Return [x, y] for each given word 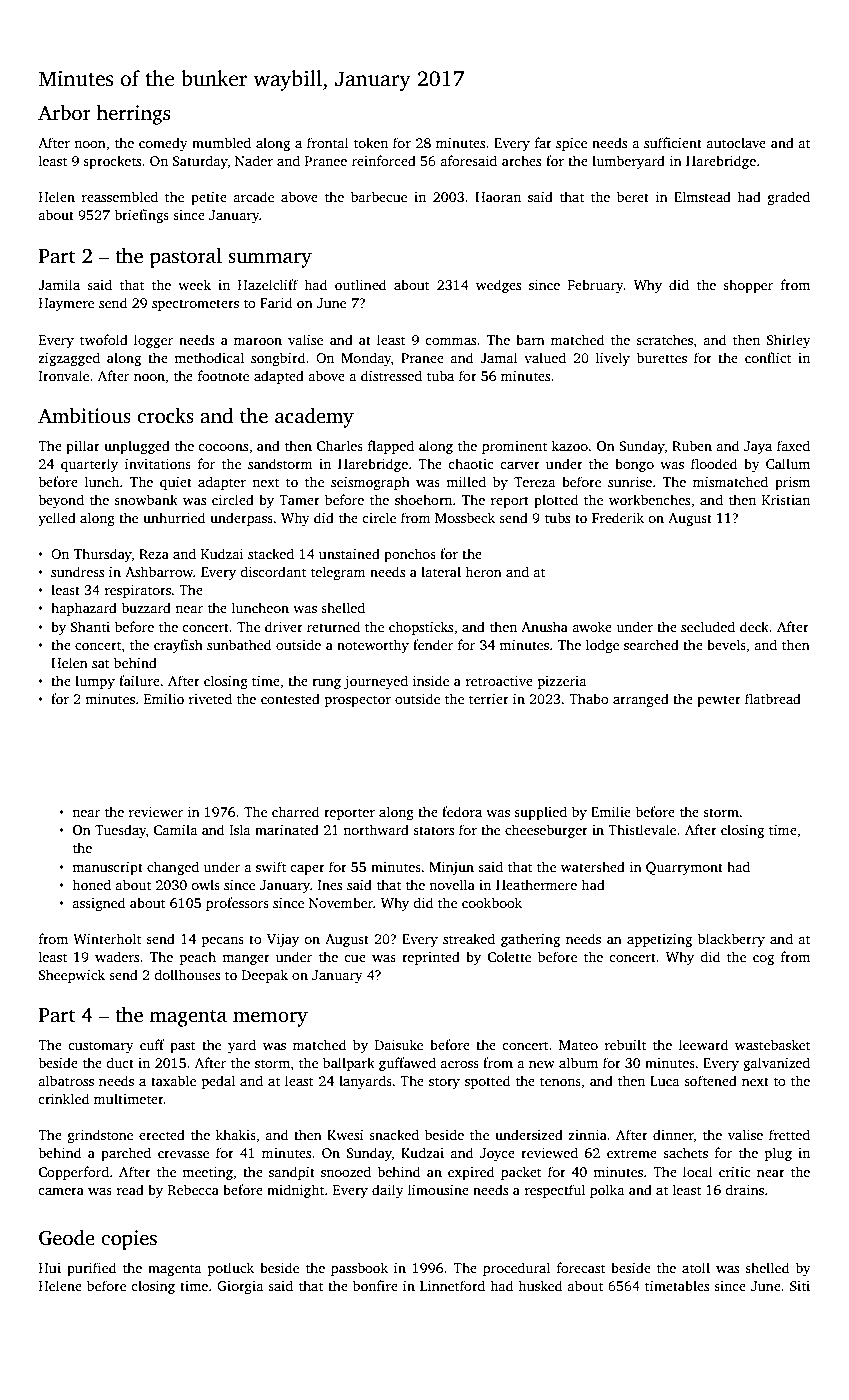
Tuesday [120, 831]
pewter [719, 701]
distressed [391, 375]
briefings [142, 216]
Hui [50, 1268]
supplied [540, 813]
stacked [271, 553]
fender [433, 644]
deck [754, 626]
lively [613, 359]
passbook [359, 1269]
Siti [800, 1286]
